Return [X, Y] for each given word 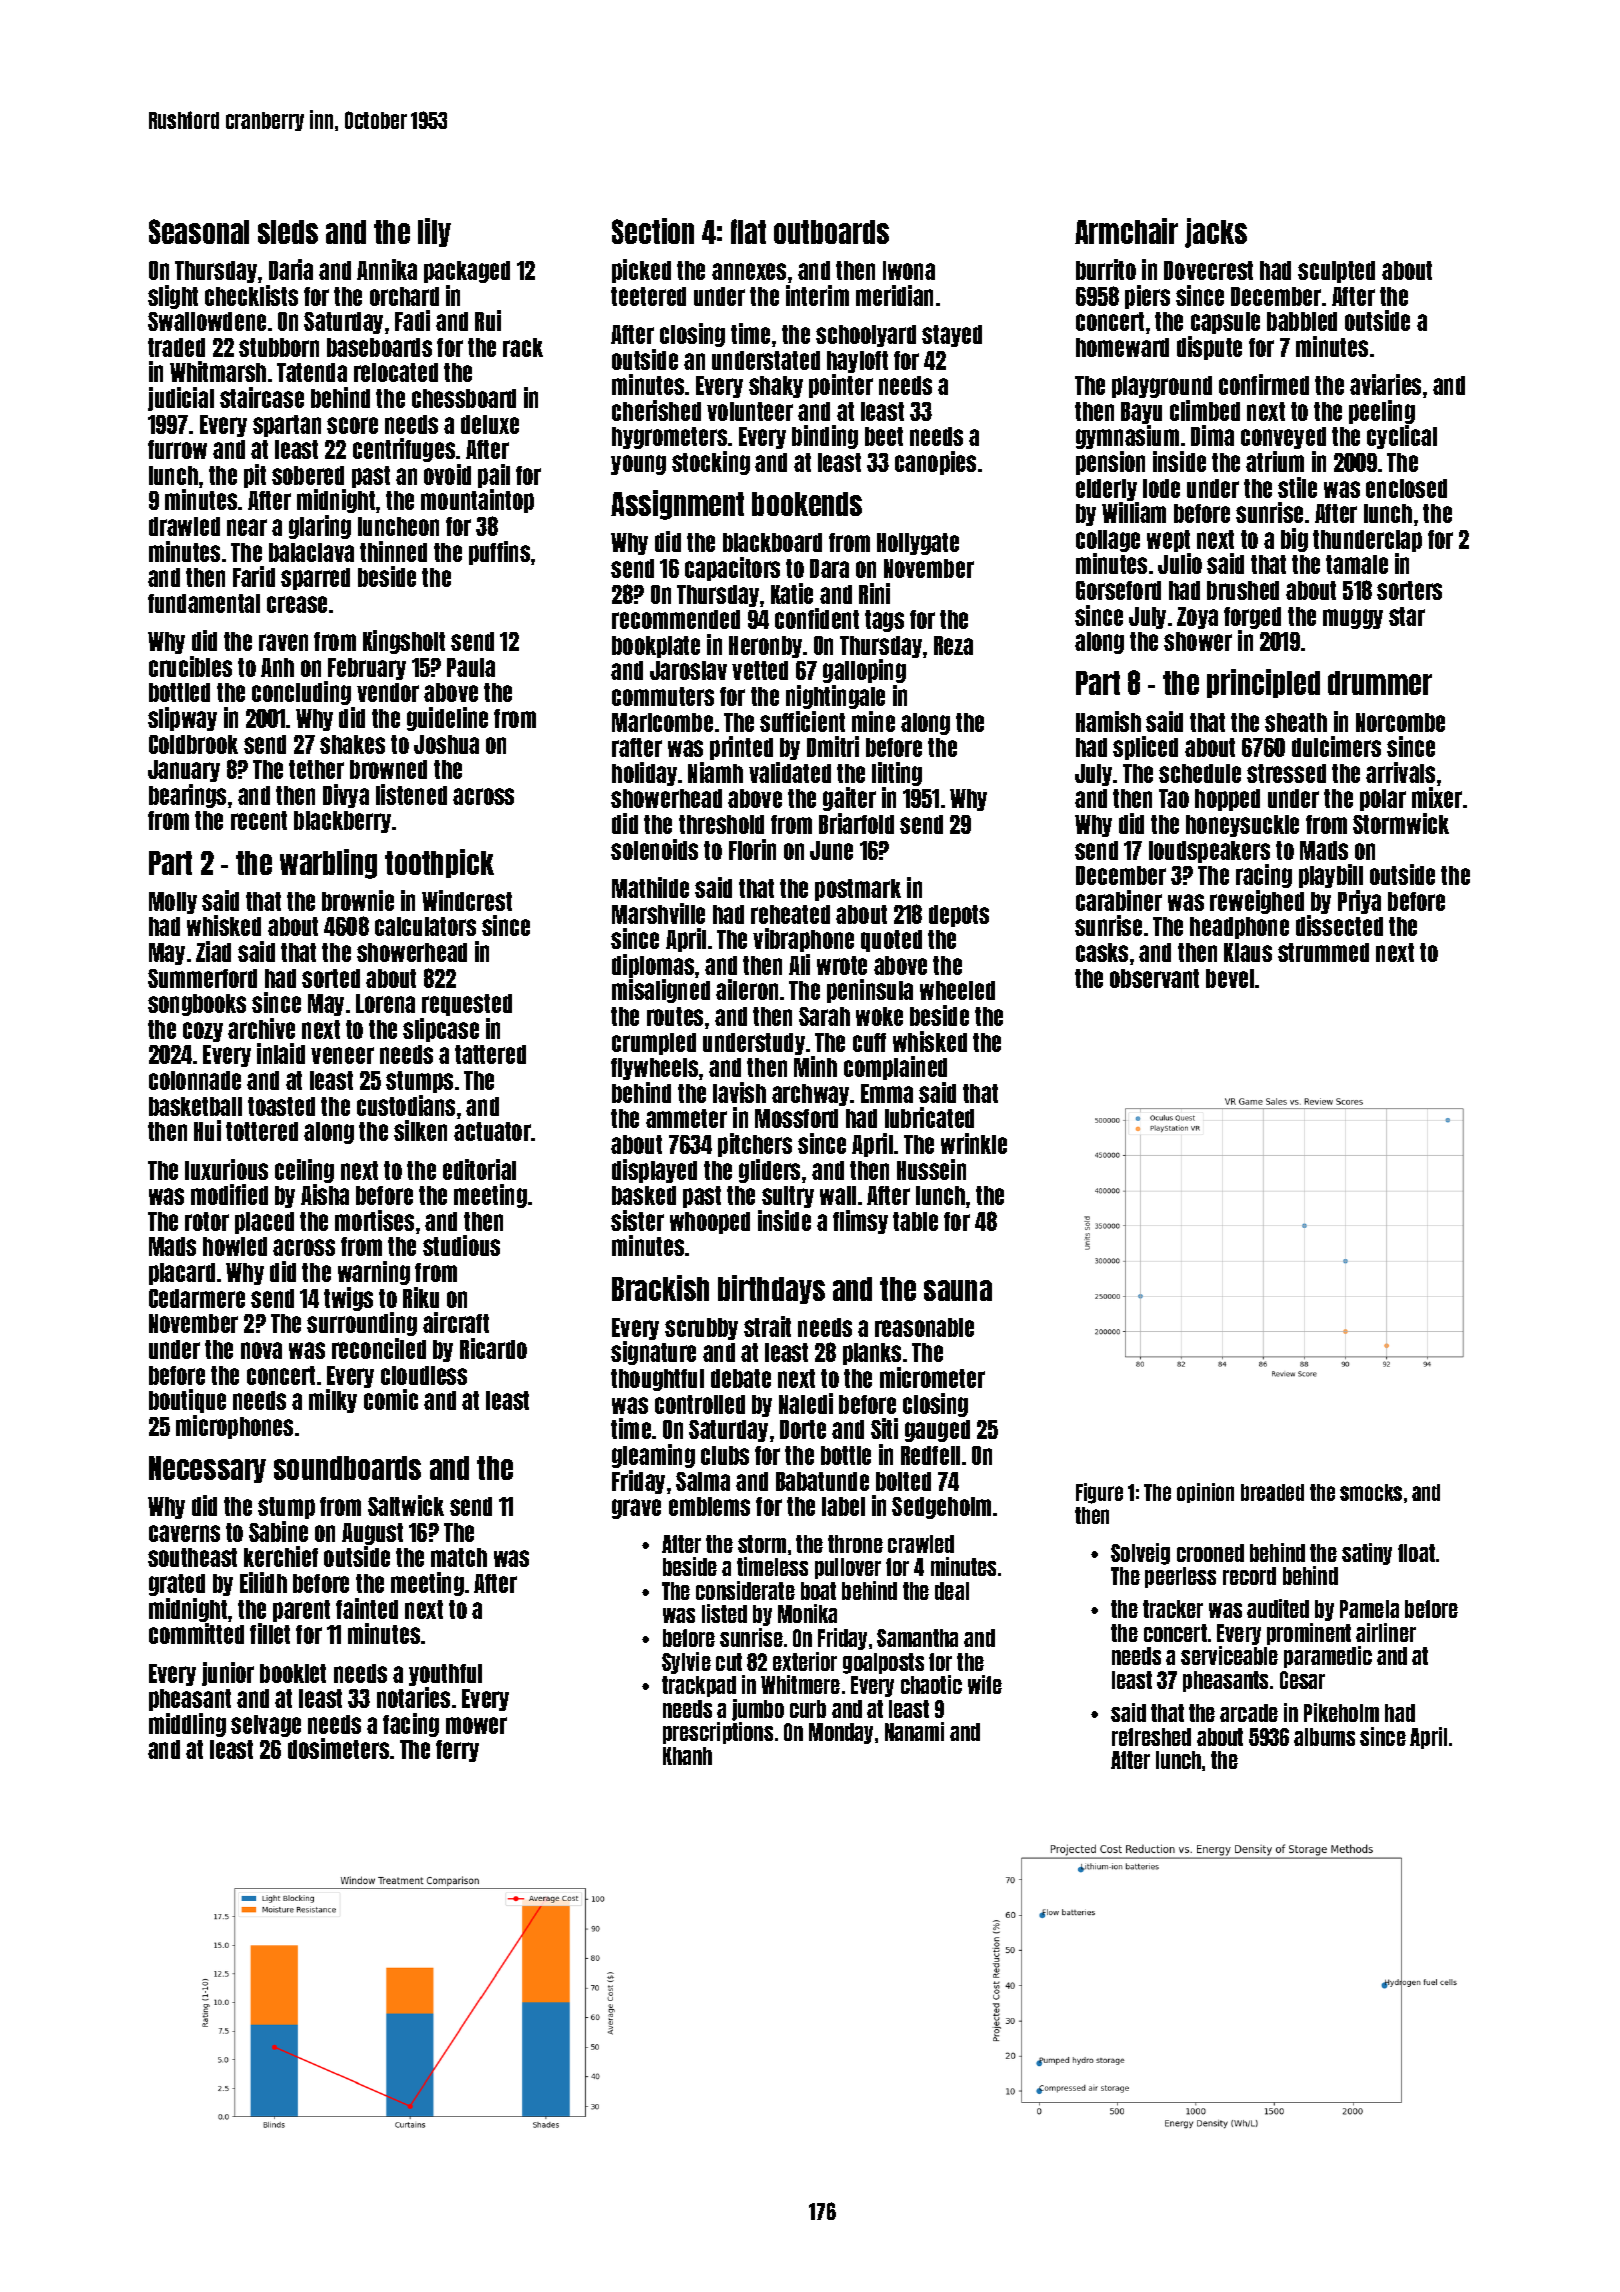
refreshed [1151, 1737]
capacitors [732, 569]
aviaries [1385, 384]
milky [333, 1401]
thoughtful [657, 1380]
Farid [254, 576]
